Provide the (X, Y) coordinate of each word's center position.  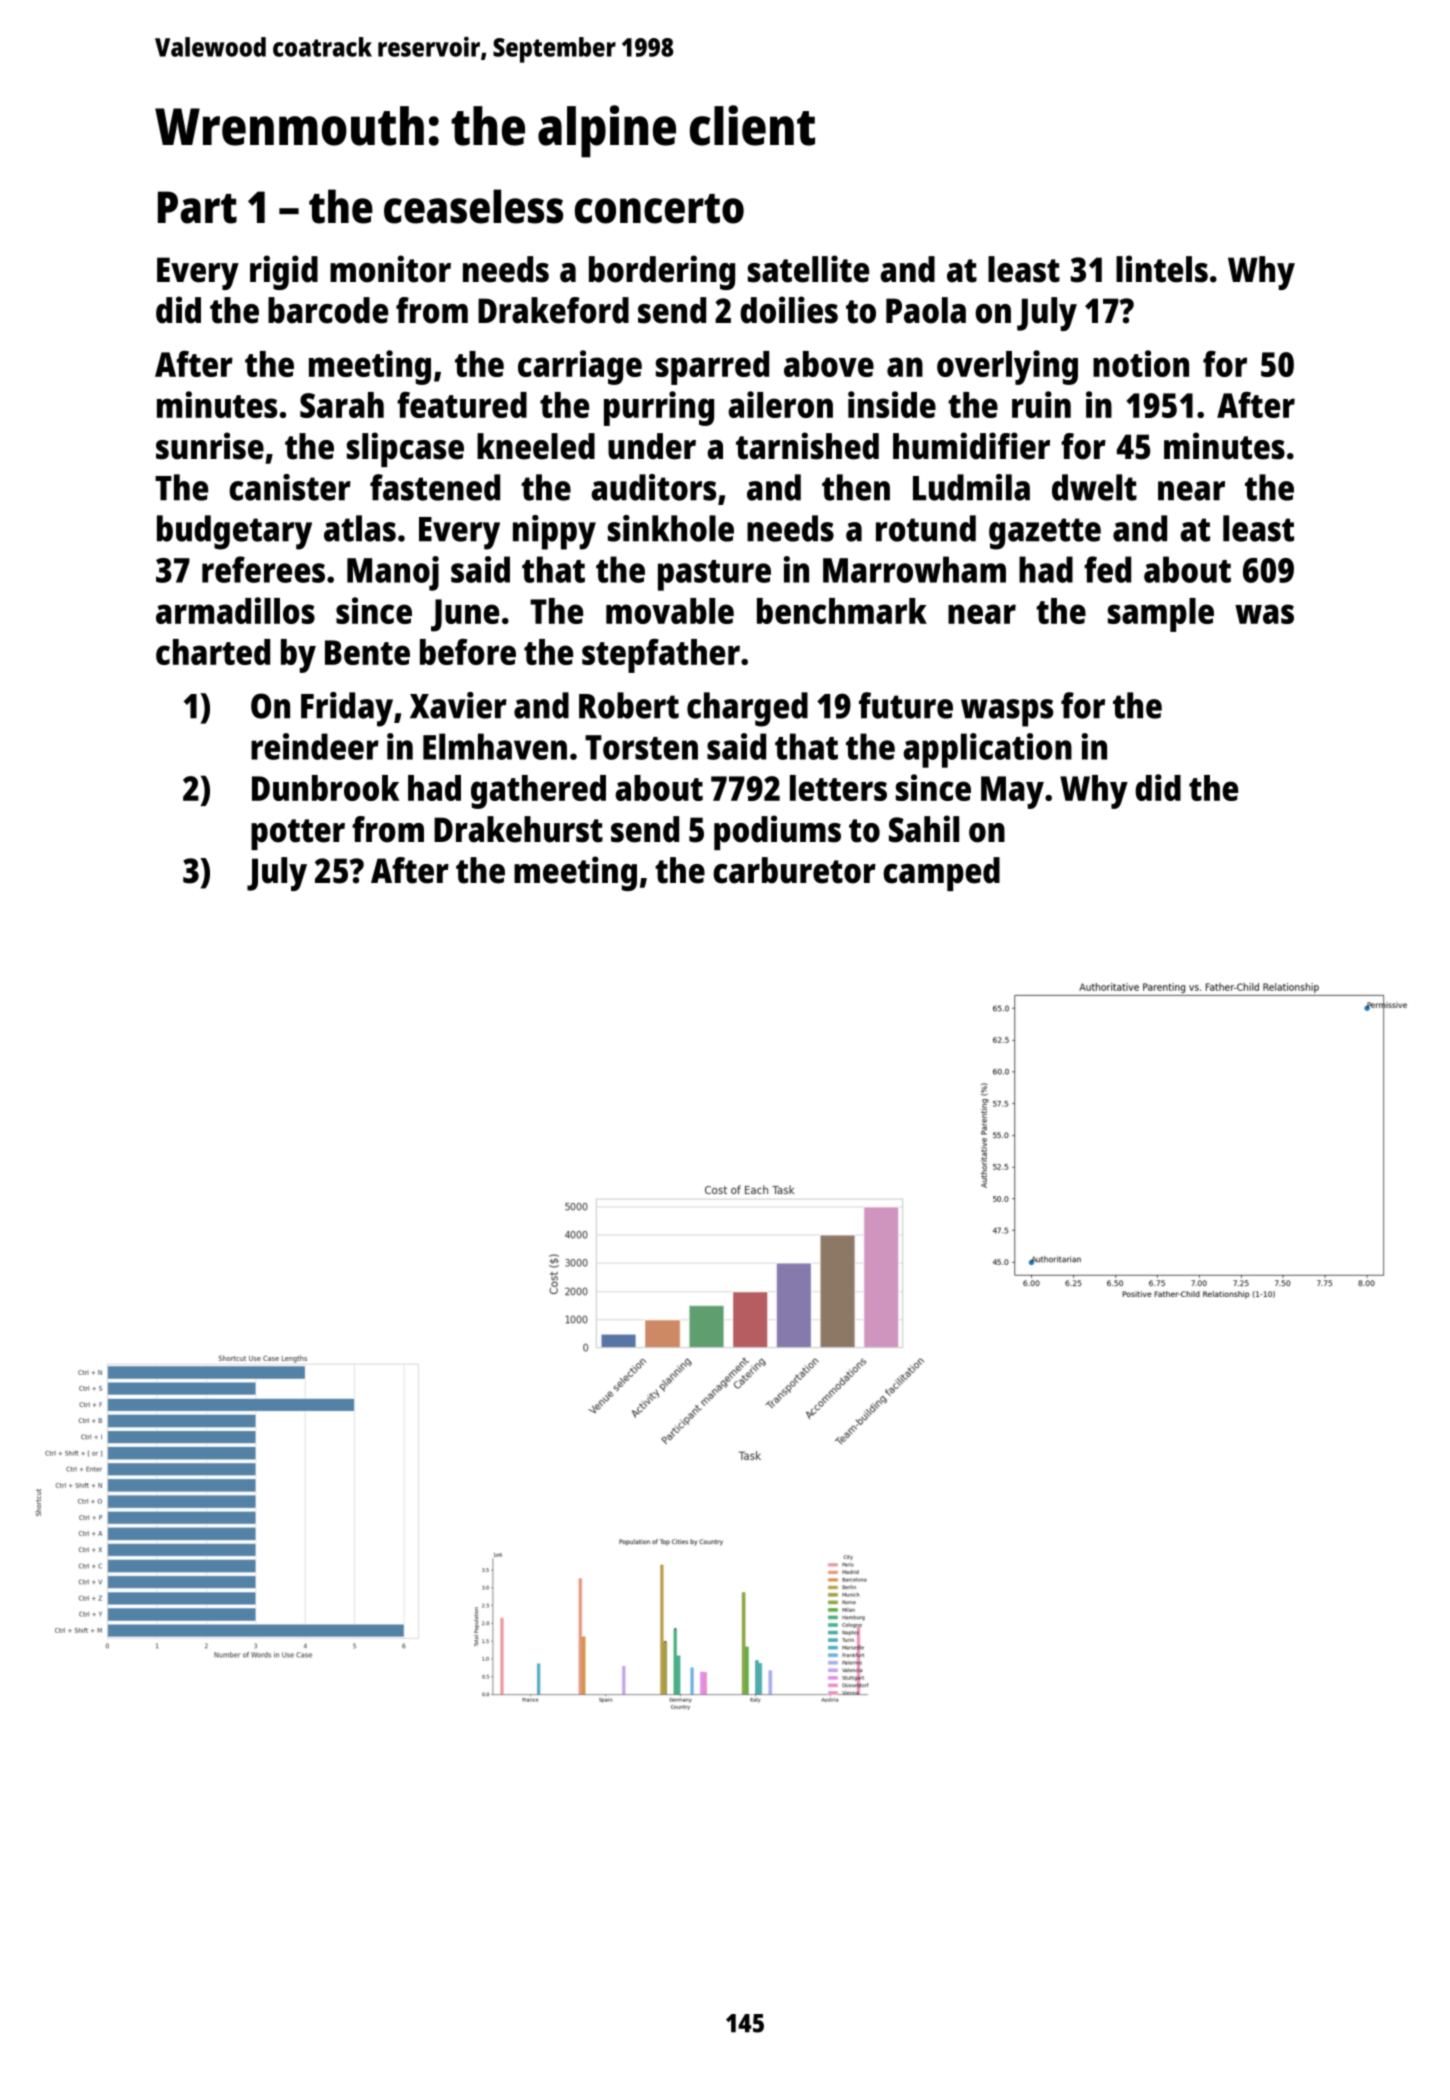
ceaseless (473, 206)
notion (1141, 363)
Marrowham (914, 569)
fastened (435, 487)
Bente (367, 652)
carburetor (794, 870)
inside (892, 404)
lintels (1162, 269)
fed (1107, 569)
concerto (659, 209)
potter (298, 834)
